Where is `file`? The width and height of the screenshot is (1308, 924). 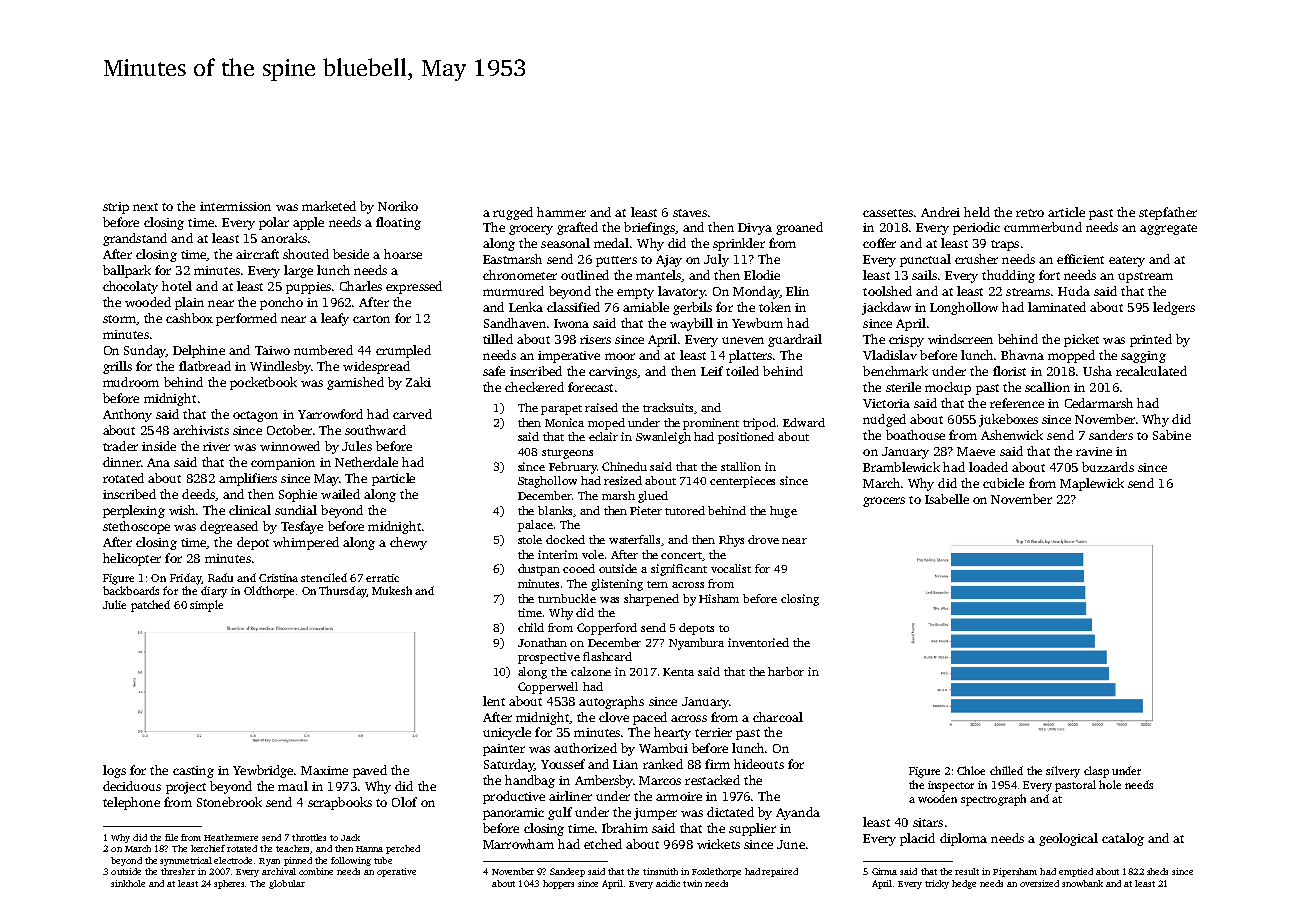
file is located at coordinates (171, 837).
